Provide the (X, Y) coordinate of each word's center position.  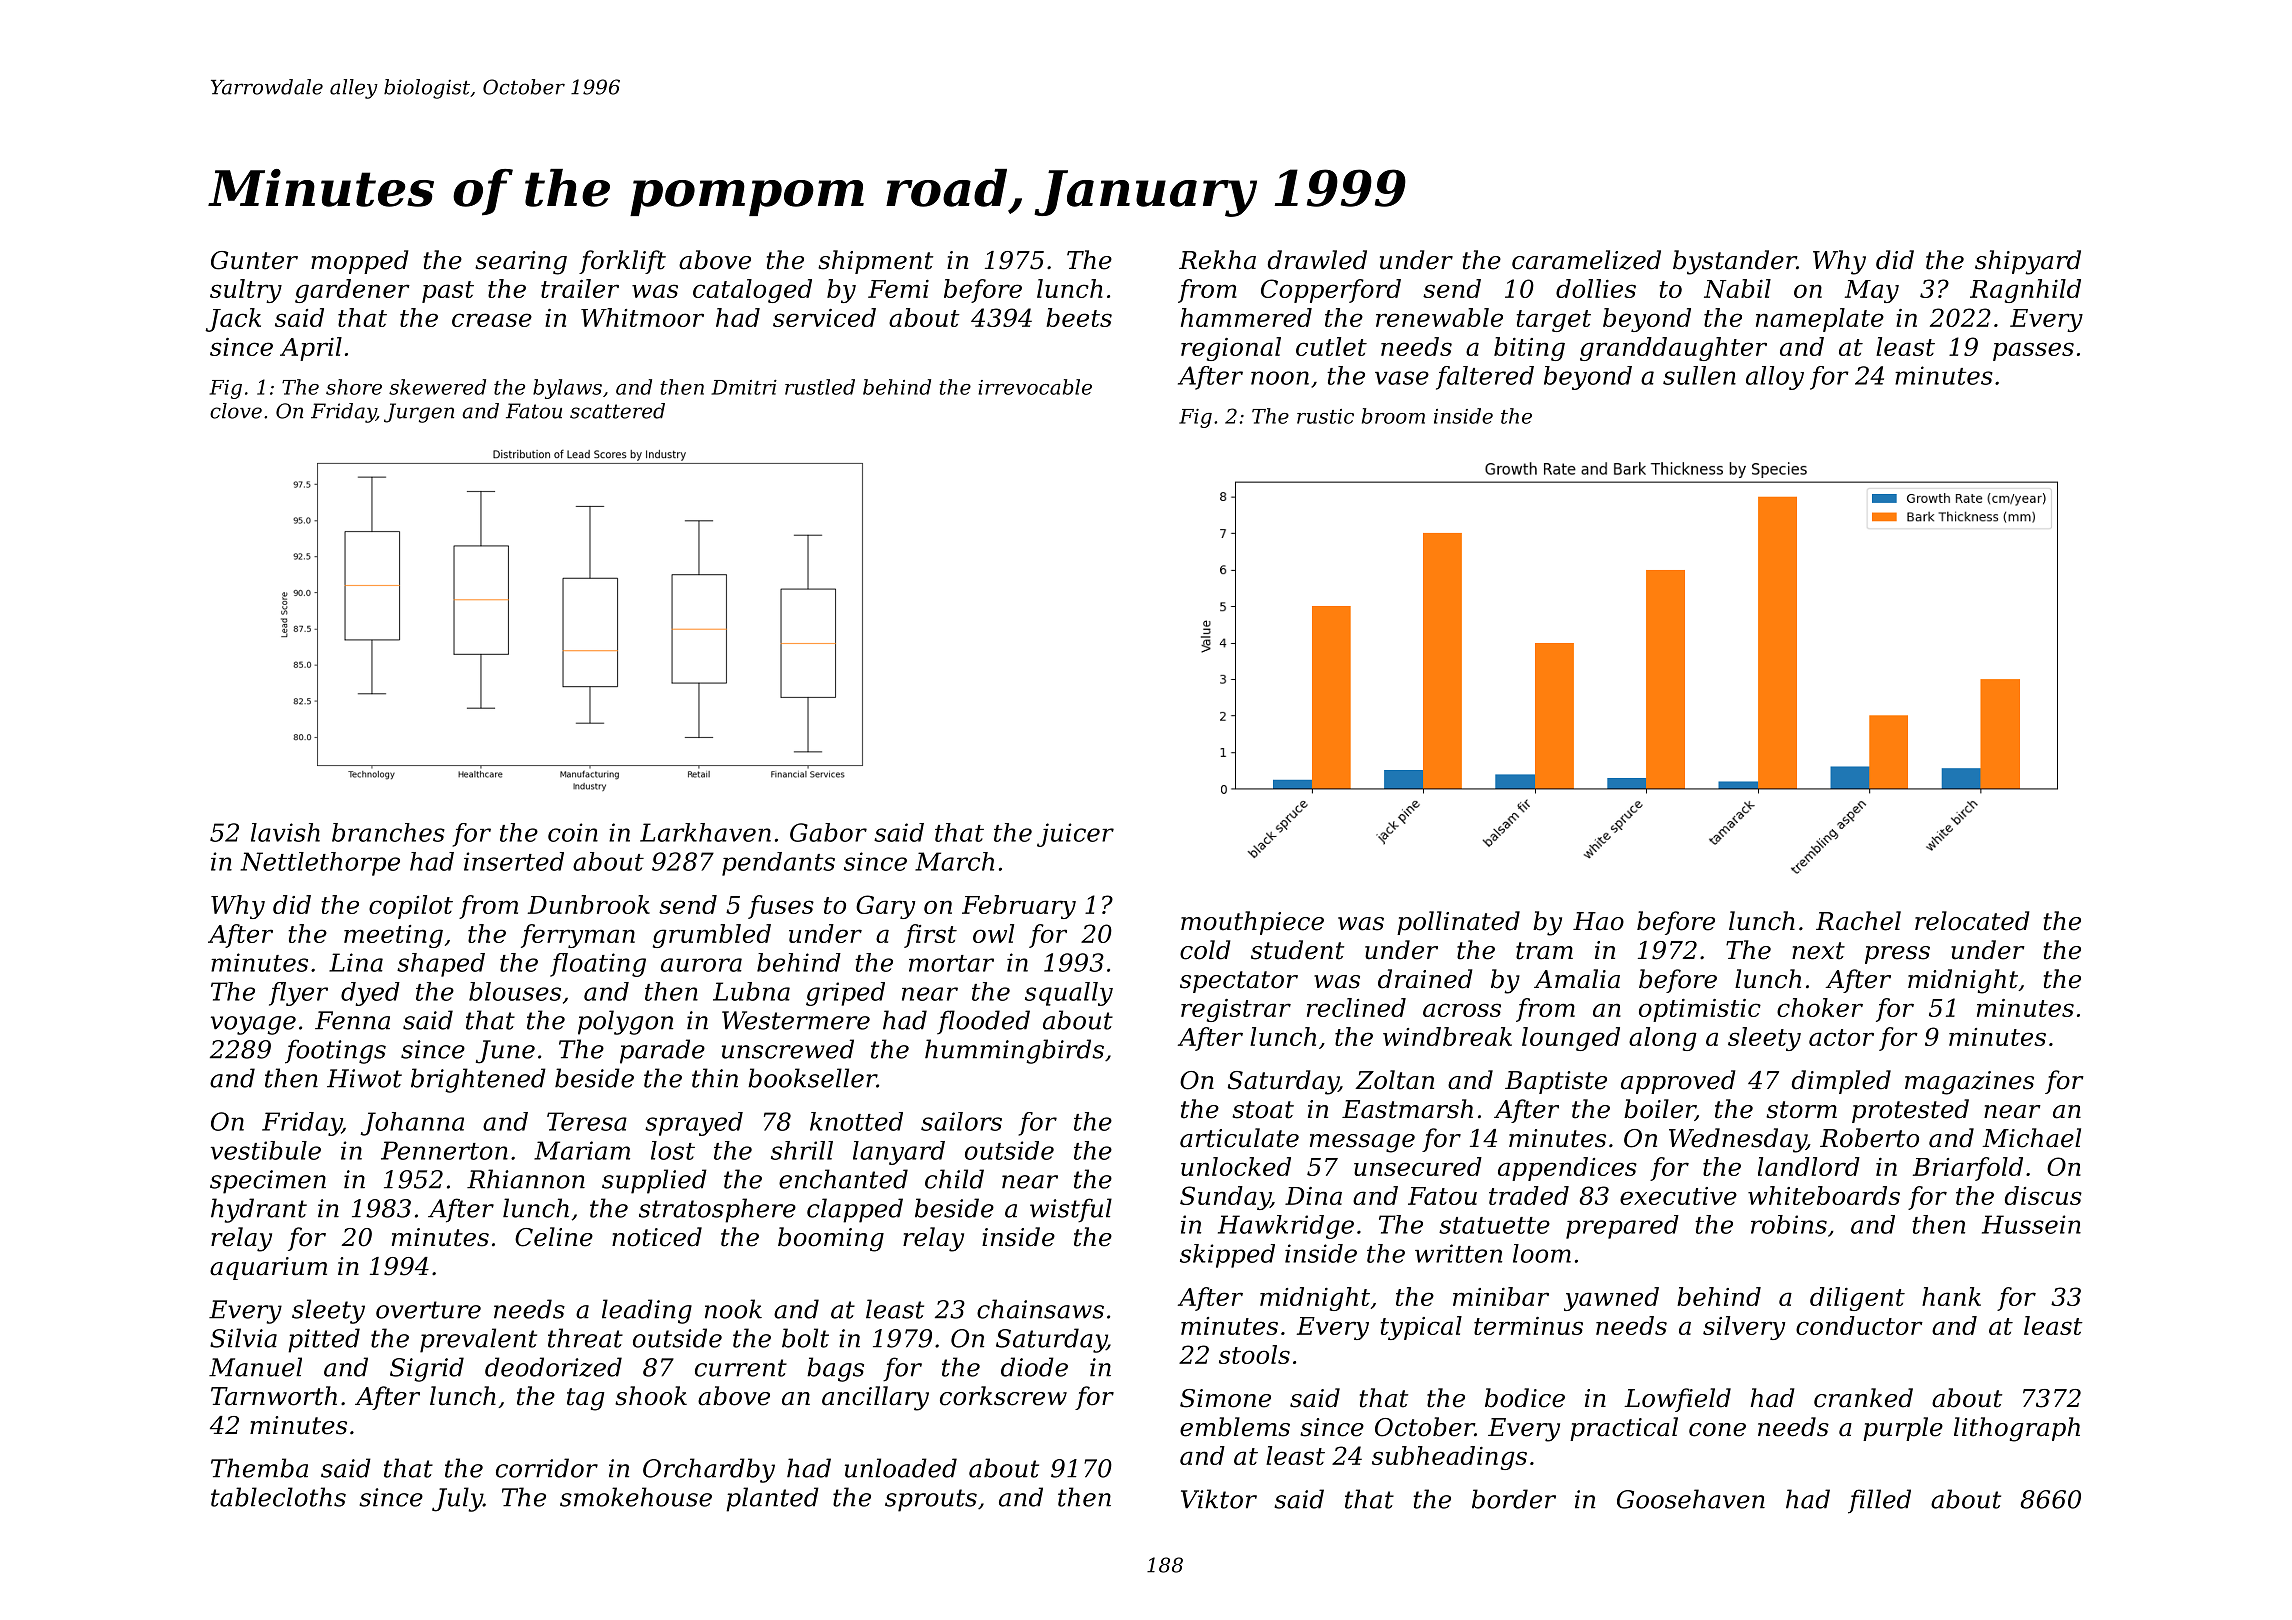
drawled (1317, 260)
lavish (285, 832)
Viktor (1219, 1499)
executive (1678, 1196)
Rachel (1858, 921)
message (1362, 1143)
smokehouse (636, 1497)
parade (662, 1051)
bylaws (567, 389)
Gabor (828, 832)
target (1554, 321)
